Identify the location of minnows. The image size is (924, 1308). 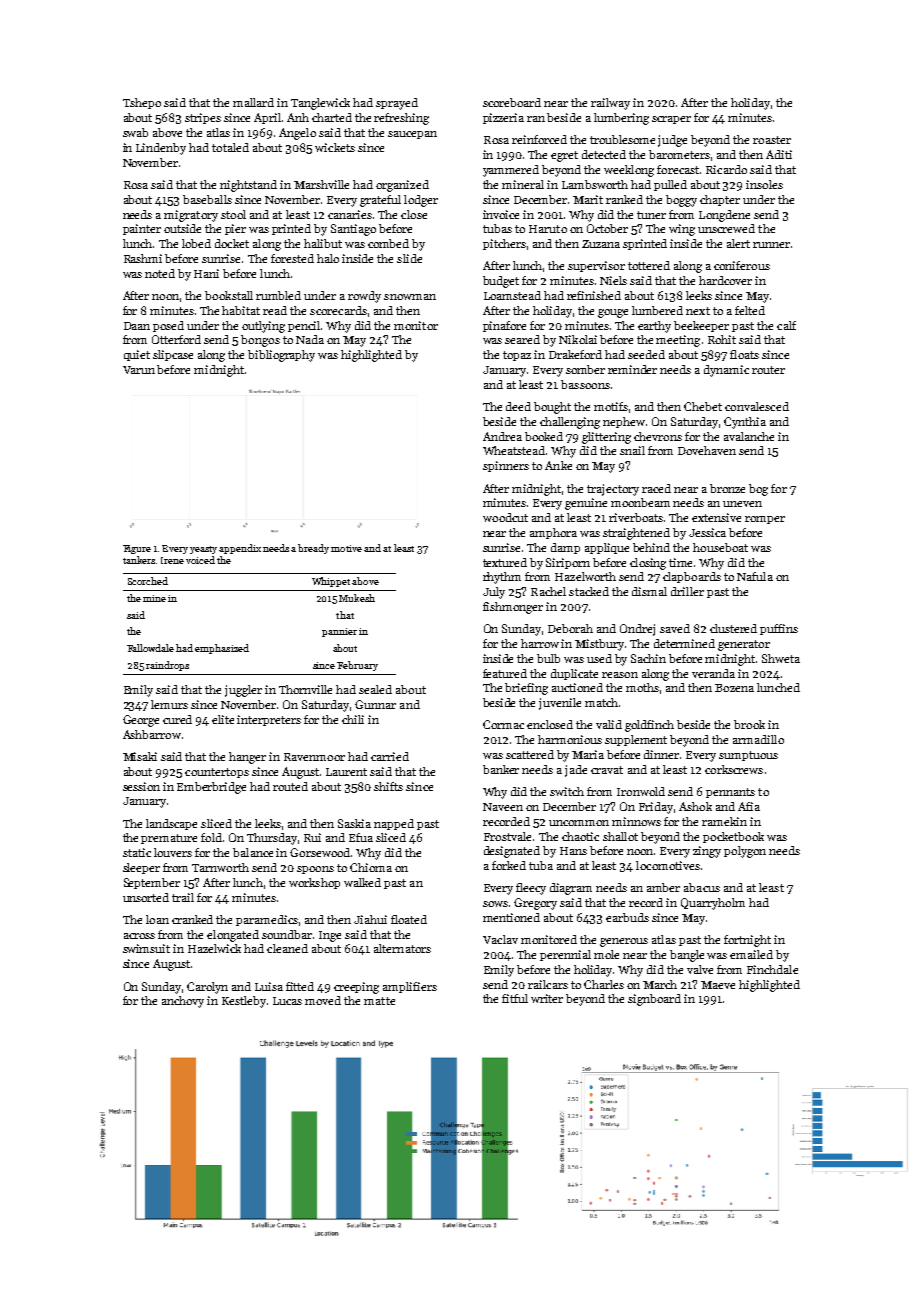
(636, 821).
